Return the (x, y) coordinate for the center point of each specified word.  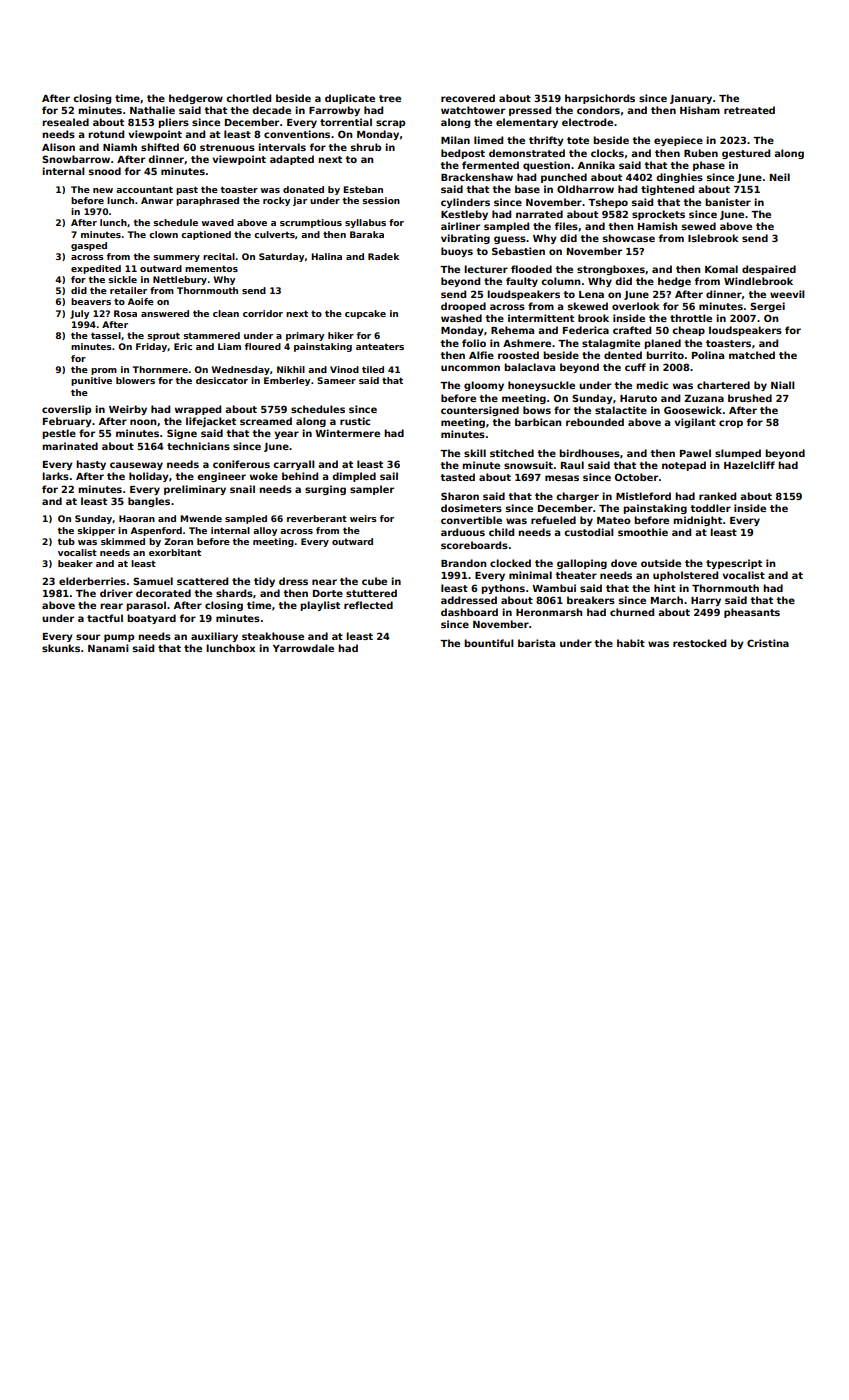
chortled (248, 98)
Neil (780, 177)
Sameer (336, 380)
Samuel (153, 581)
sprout (163, 336)
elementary (527, 123)
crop (731, 424)
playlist (320, 606)
